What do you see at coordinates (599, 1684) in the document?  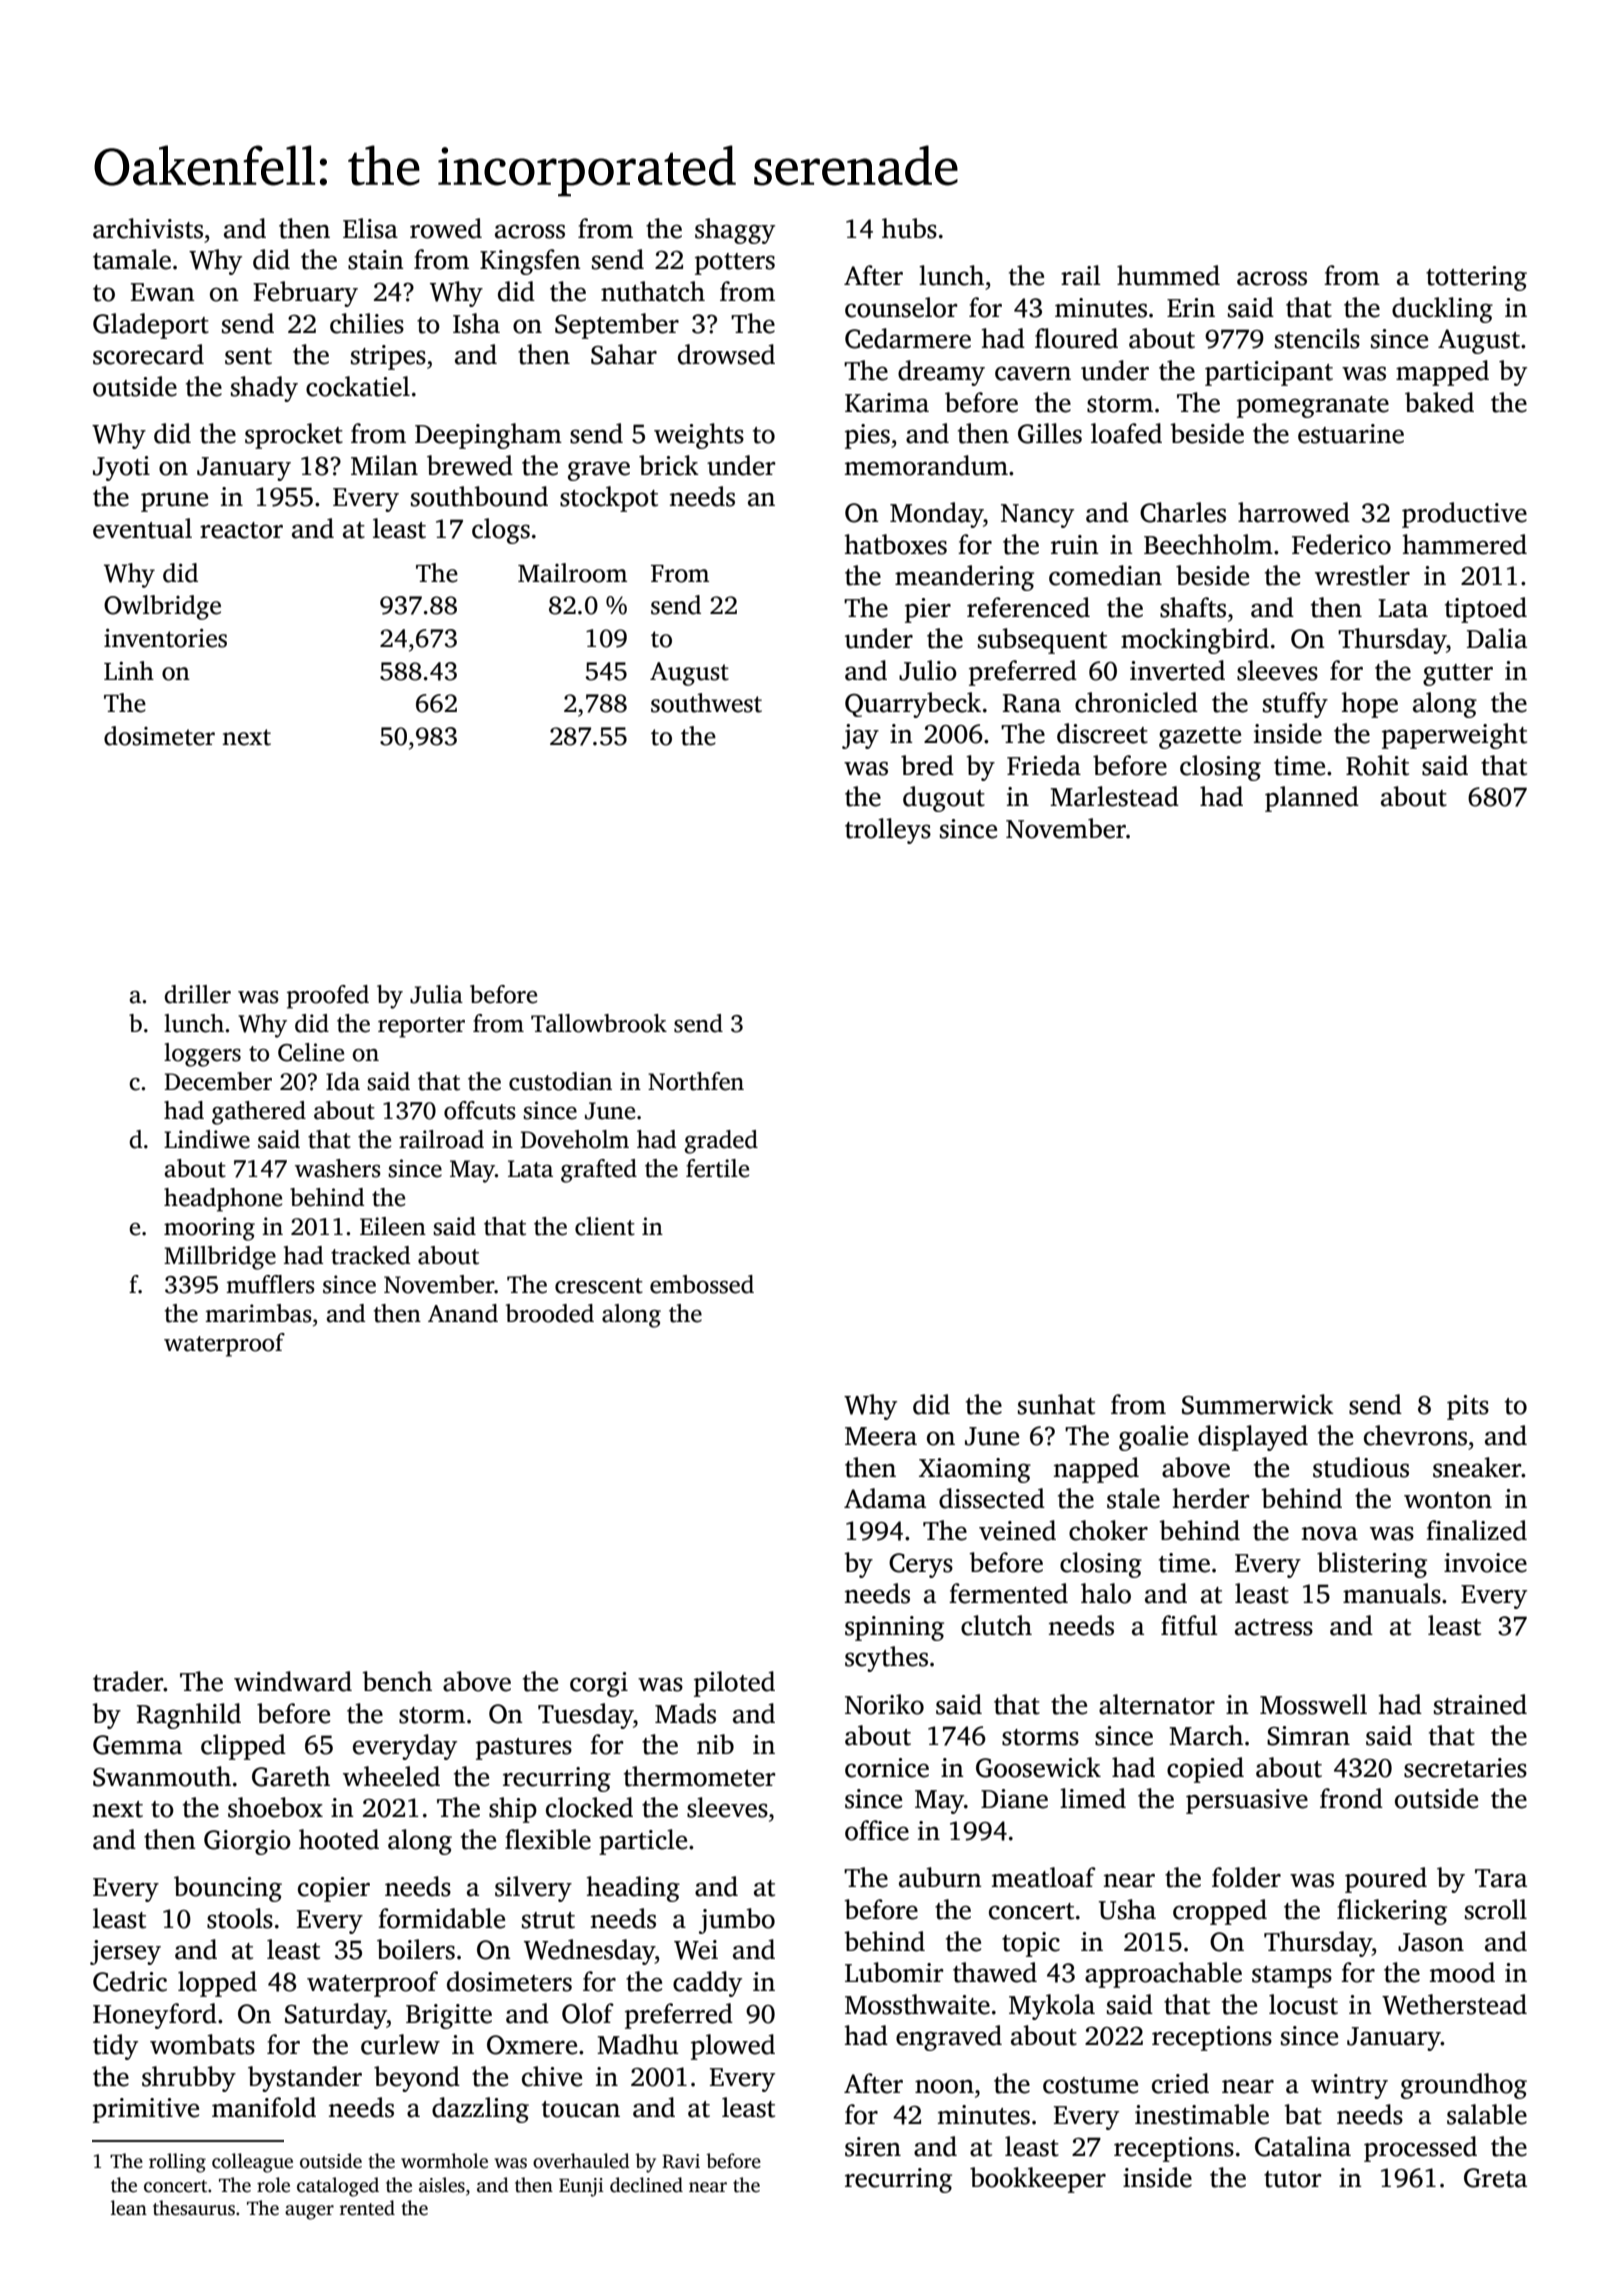 I see `corgi` at bounding box center [599, 1684].
